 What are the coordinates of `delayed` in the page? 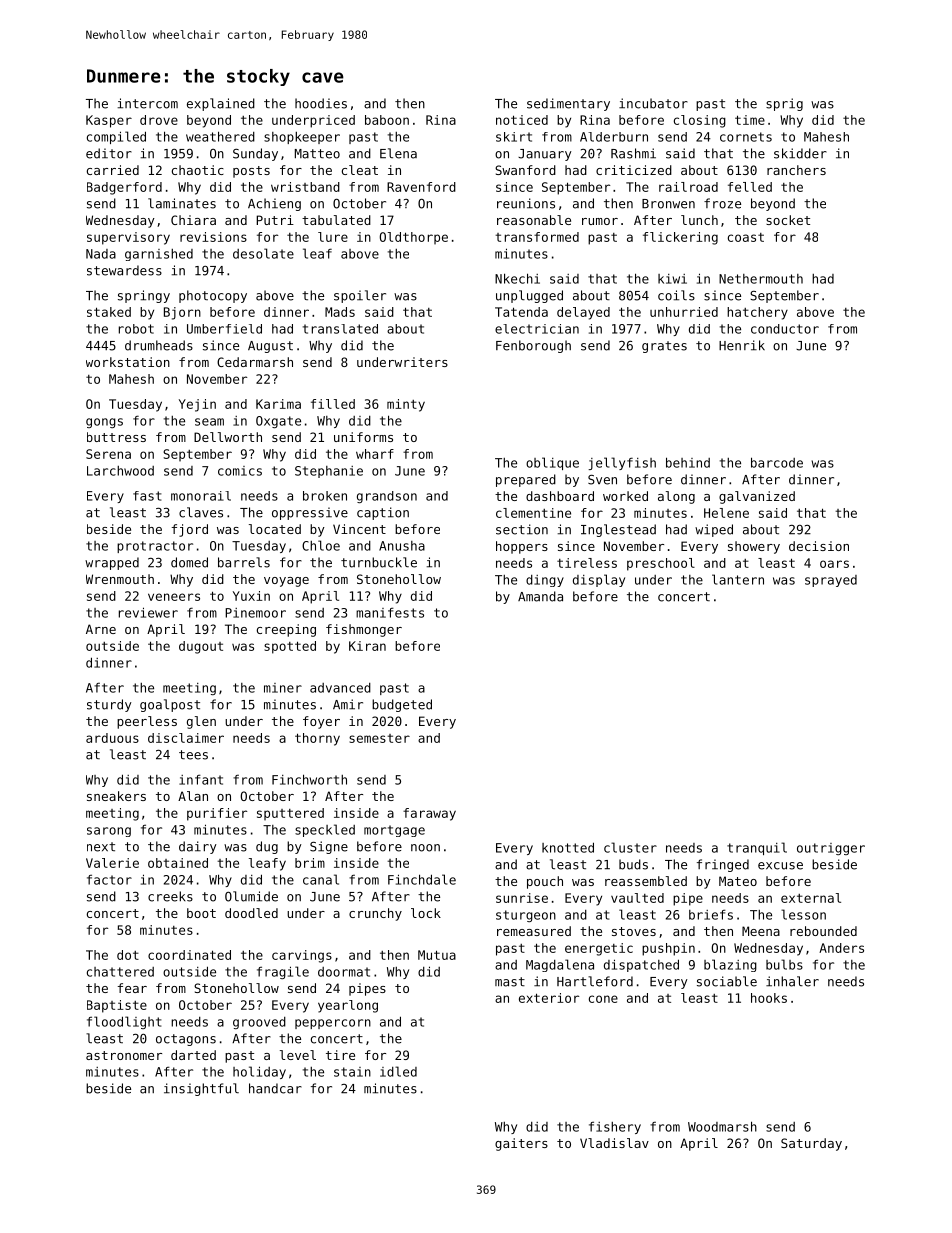 It's located at (583, 313).
